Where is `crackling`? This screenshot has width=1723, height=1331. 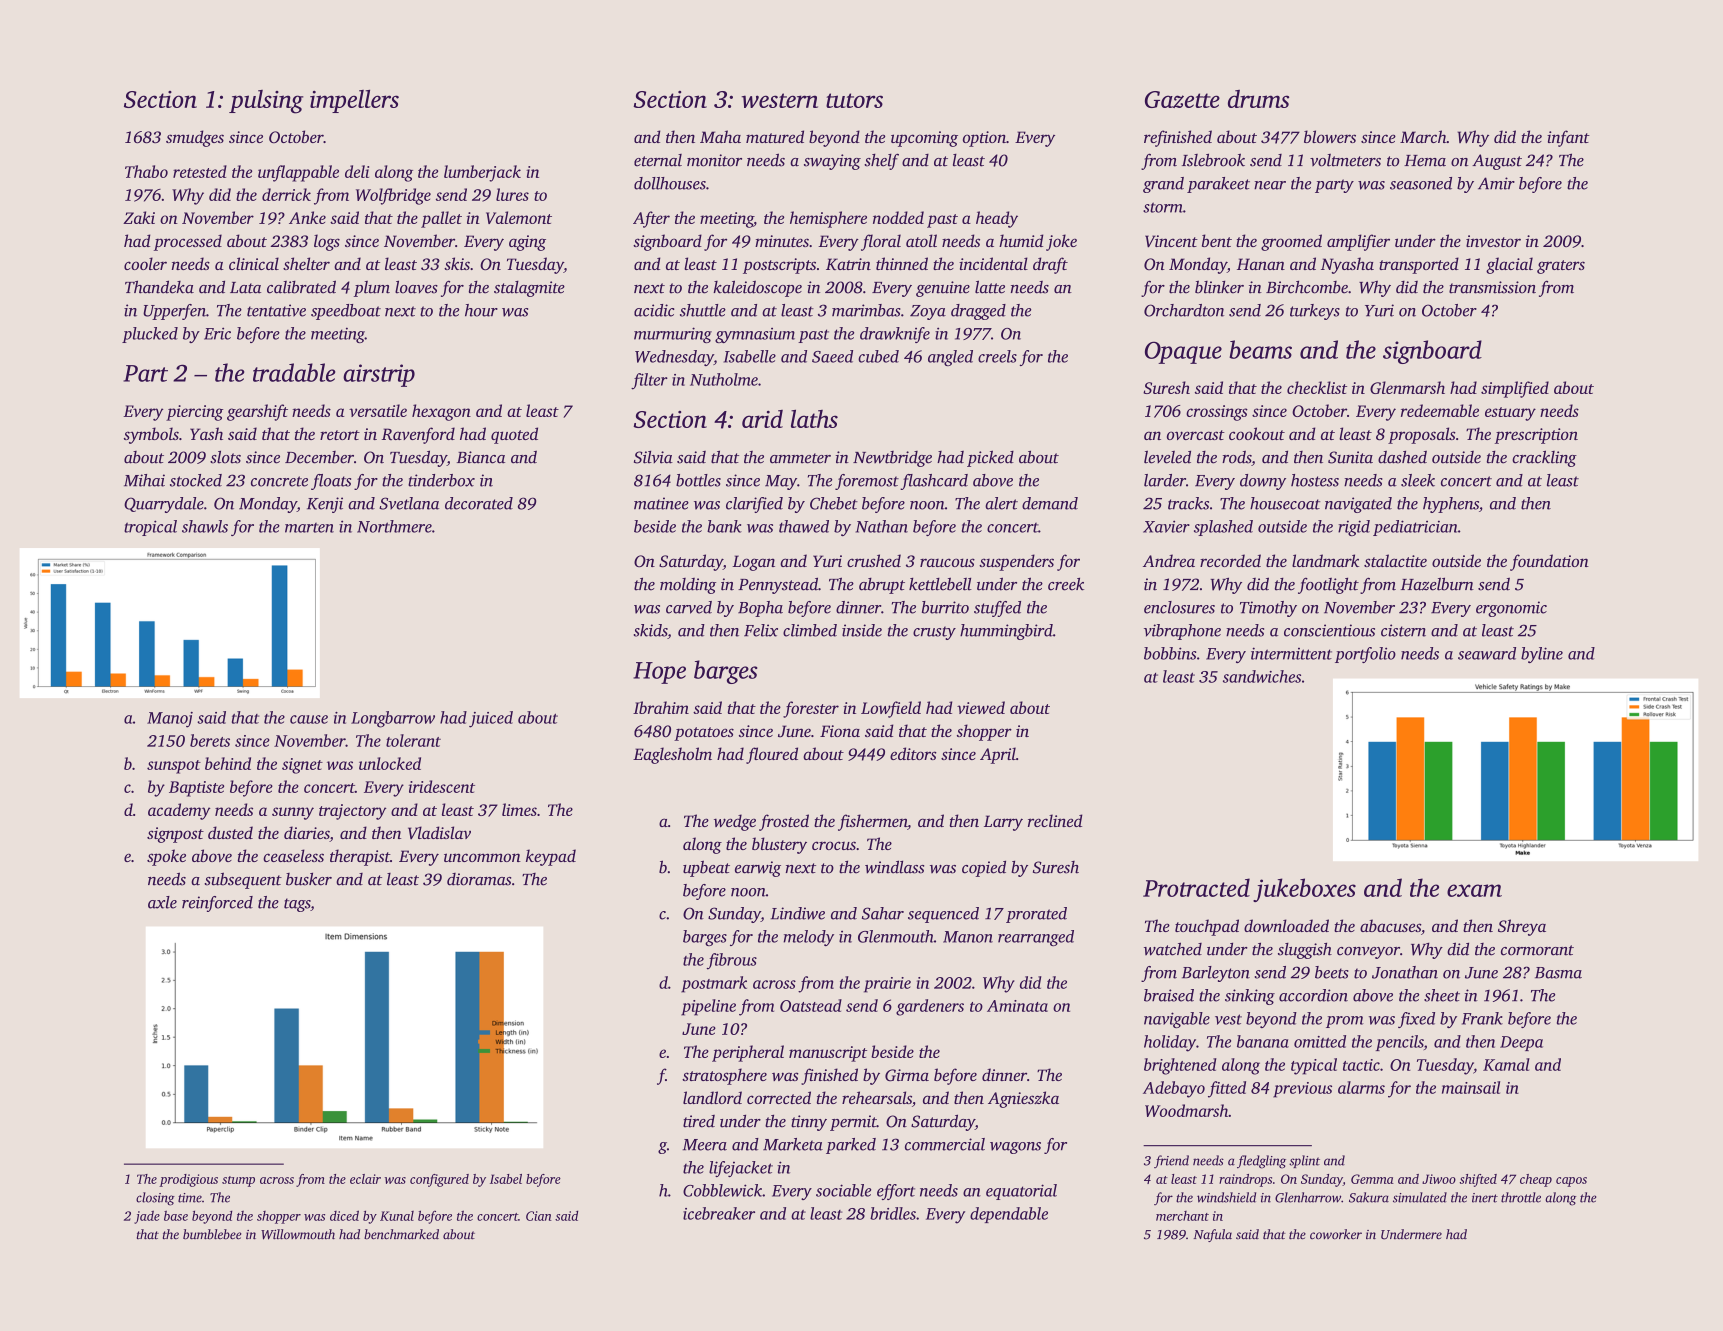 crackling is located at coordinates (1544, 458).
